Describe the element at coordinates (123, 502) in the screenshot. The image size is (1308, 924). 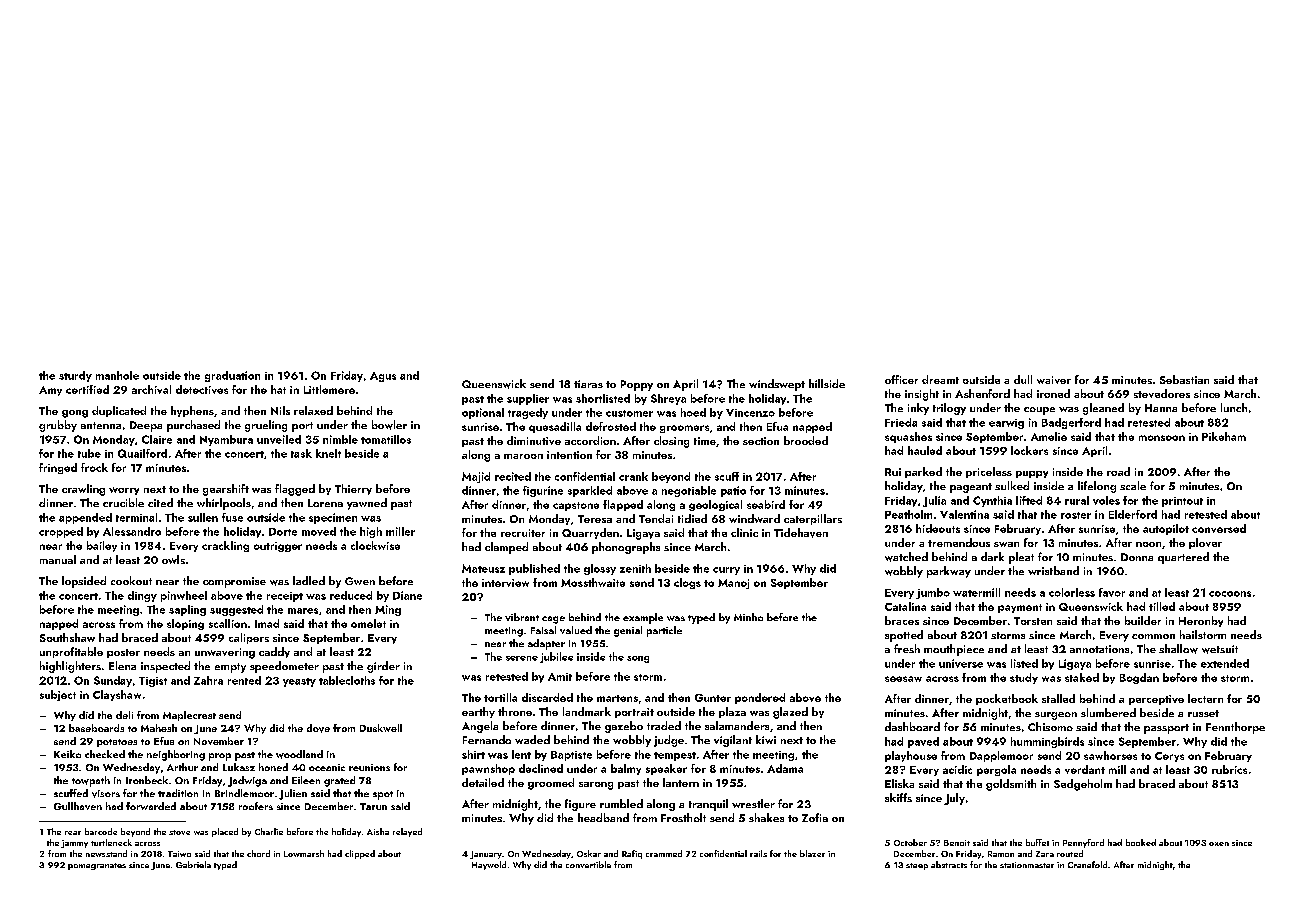
I see `crucible` at that location.
